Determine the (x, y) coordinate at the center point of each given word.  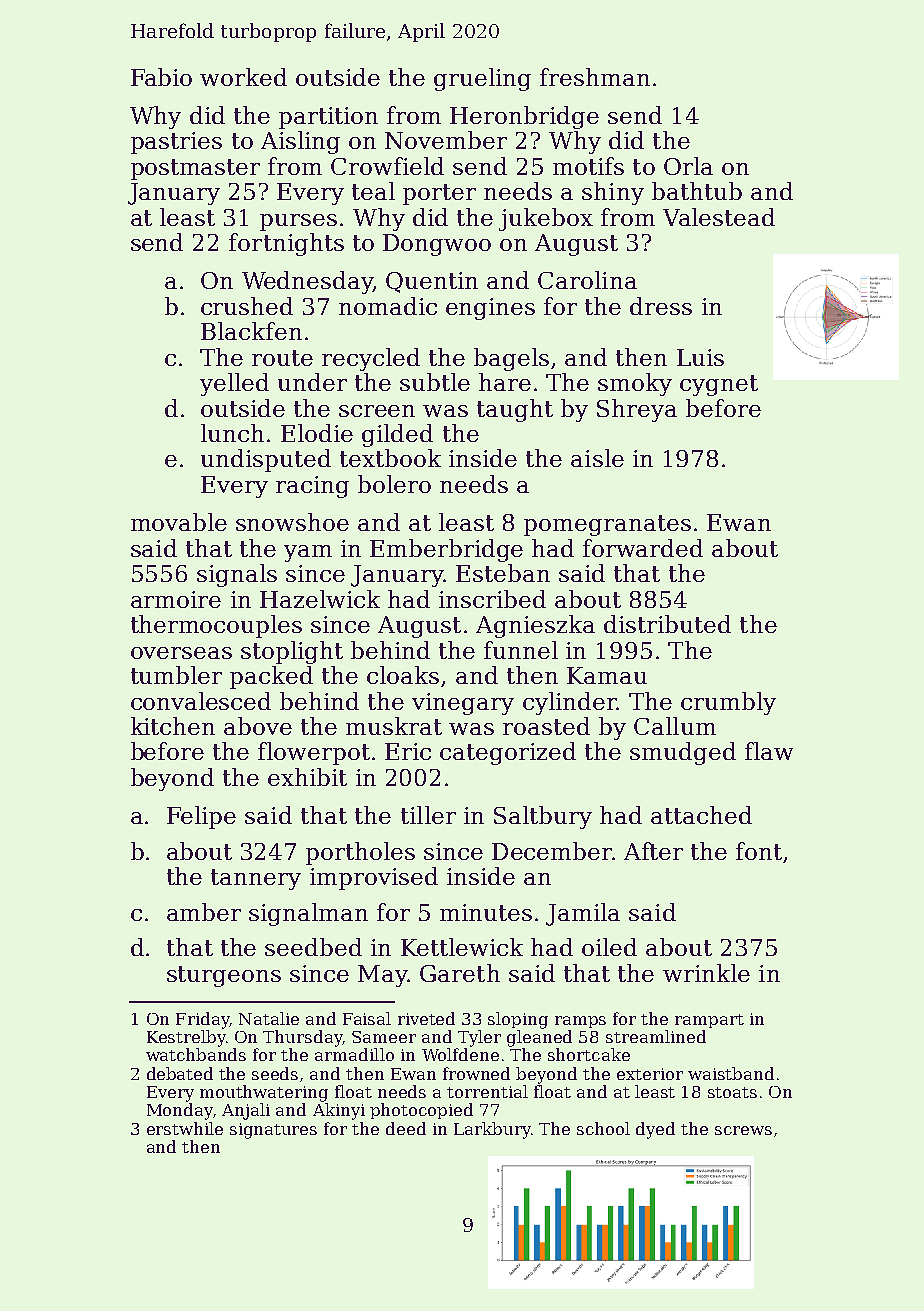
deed (406, 1128)
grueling (482, 79)
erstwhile (185, 1128)
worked (243, 77)
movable (179, 522)
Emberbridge (446, 550)
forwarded (643, 548)
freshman (595, 77)
